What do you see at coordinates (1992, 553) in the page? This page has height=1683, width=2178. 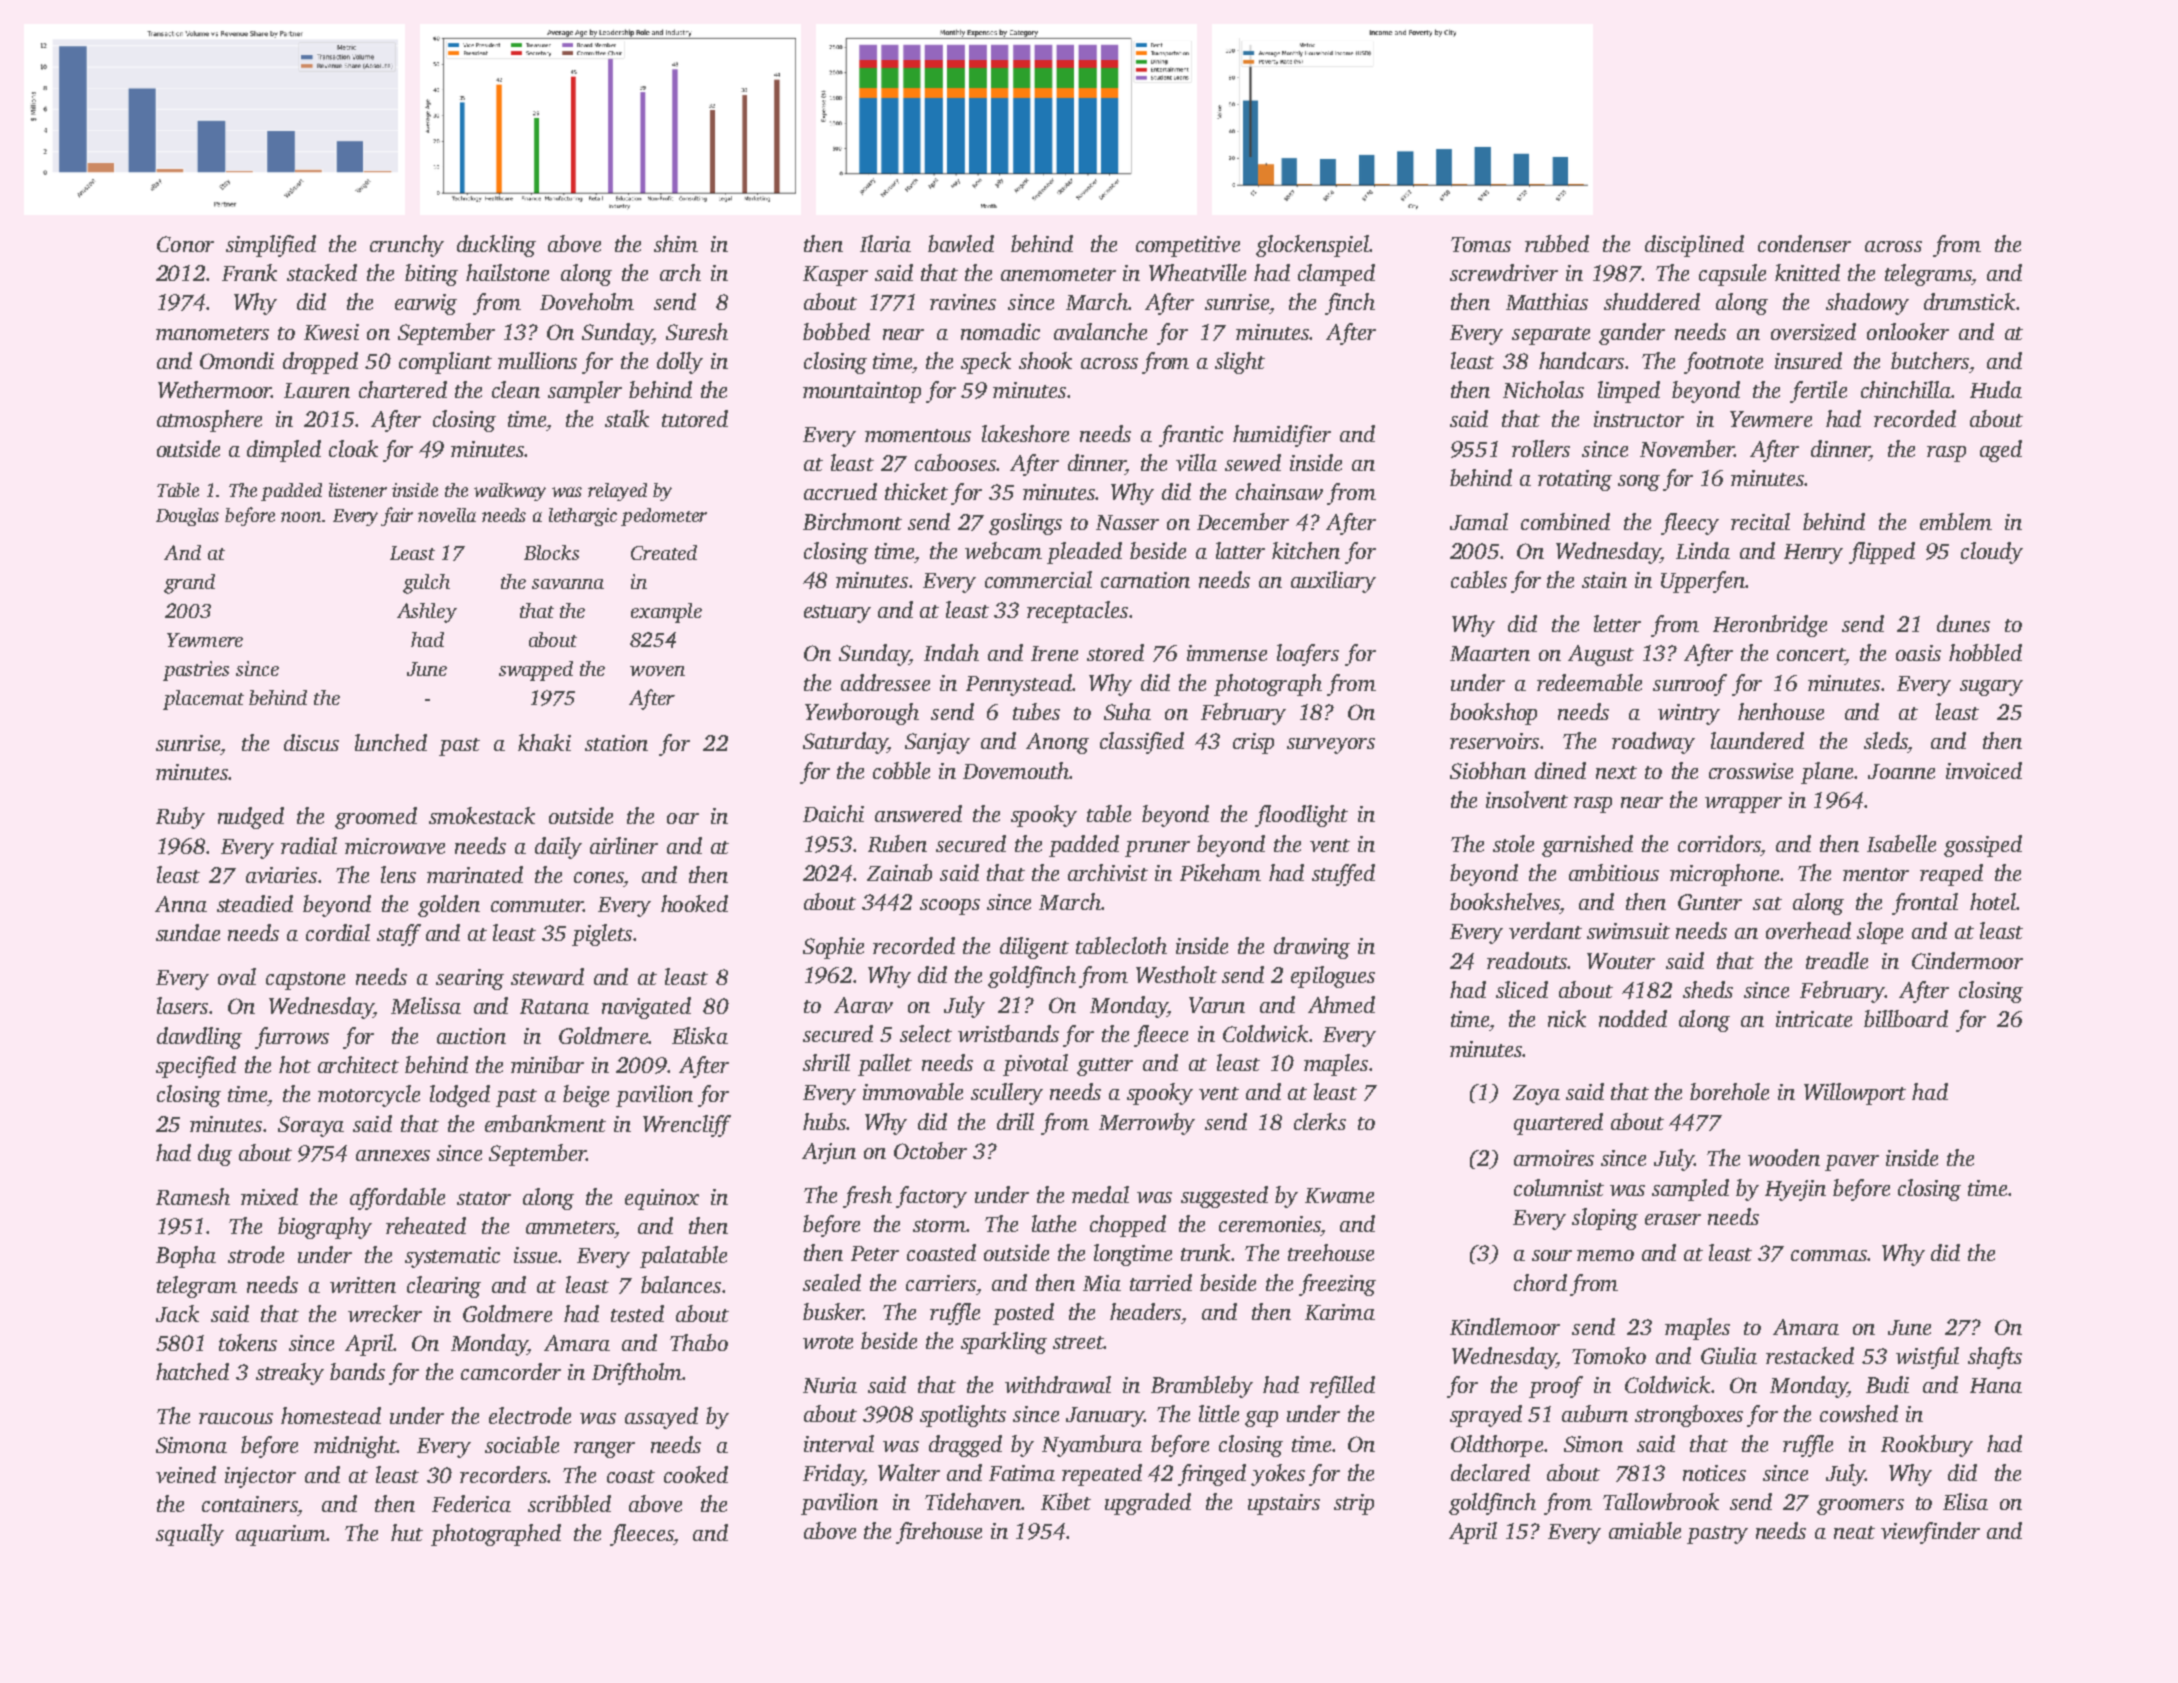 I see `cloudy` at bounding box center [1992, 553].
